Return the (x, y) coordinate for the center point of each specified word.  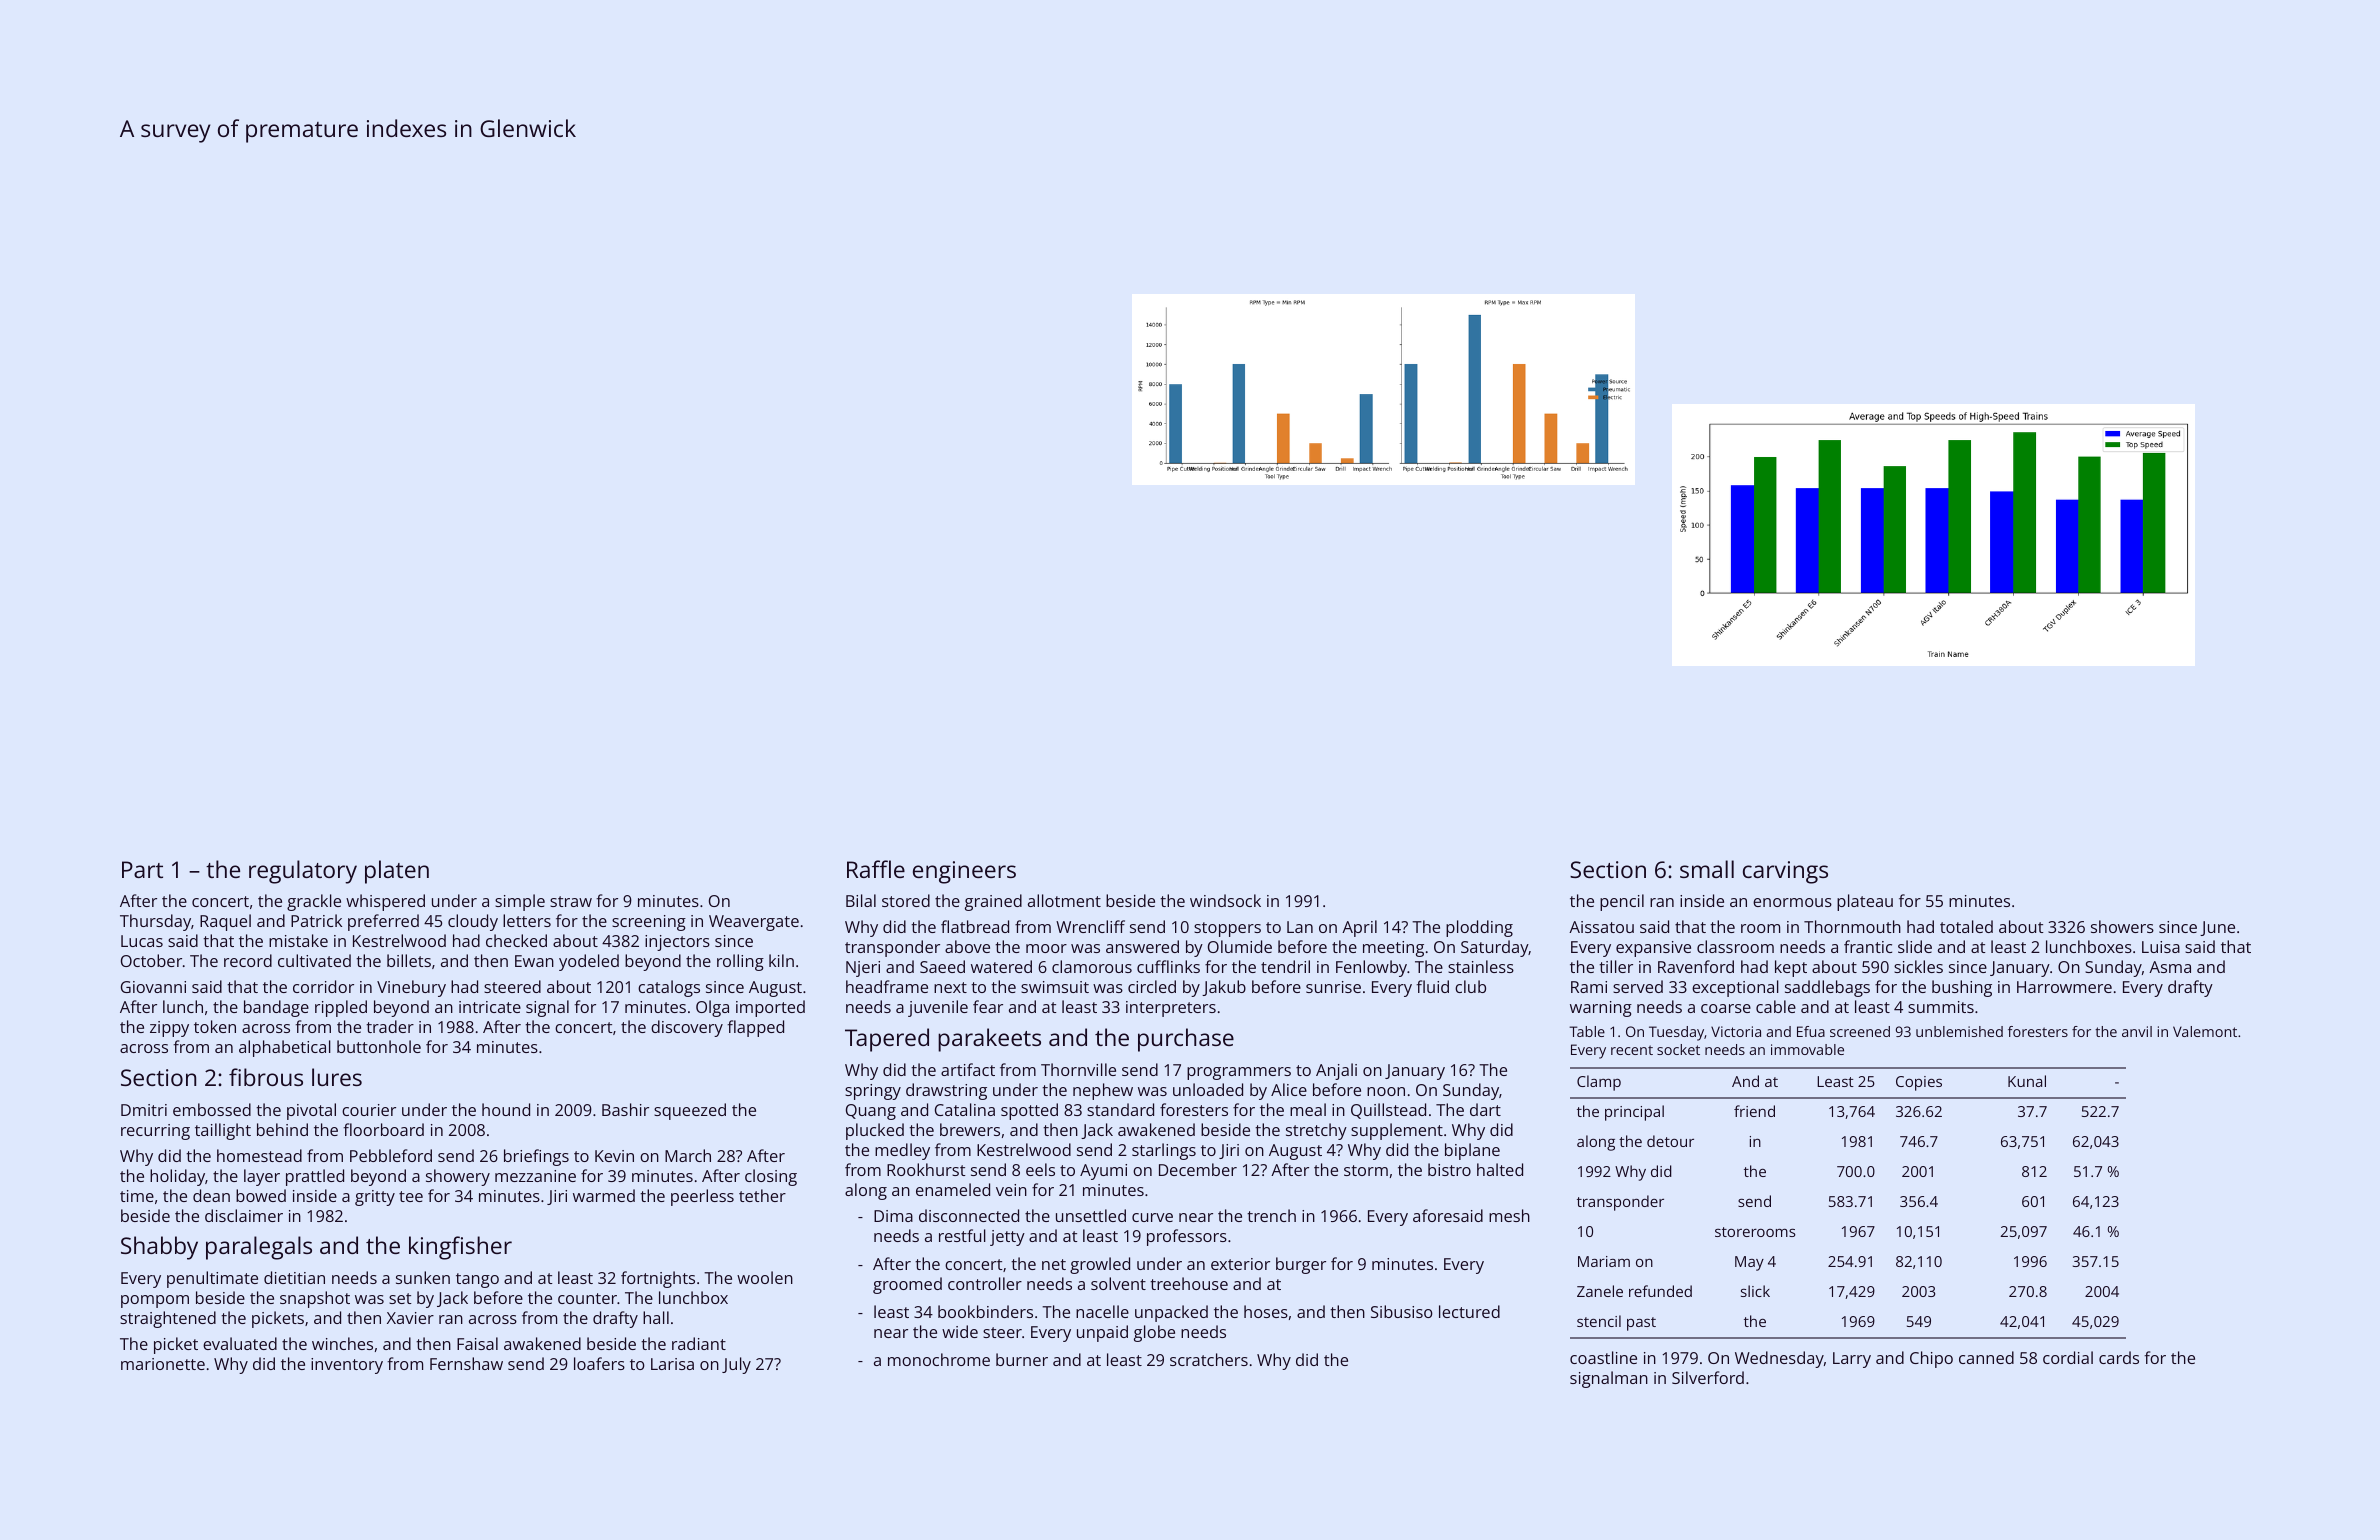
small (1707, 869)
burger (1301, 1265)
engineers (964, 872)
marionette (163, 1364)
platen (397, 872)
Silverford (1708, 1377)
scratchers (1209, 1359)
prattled (315, 1177)
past (1641, 1324)
